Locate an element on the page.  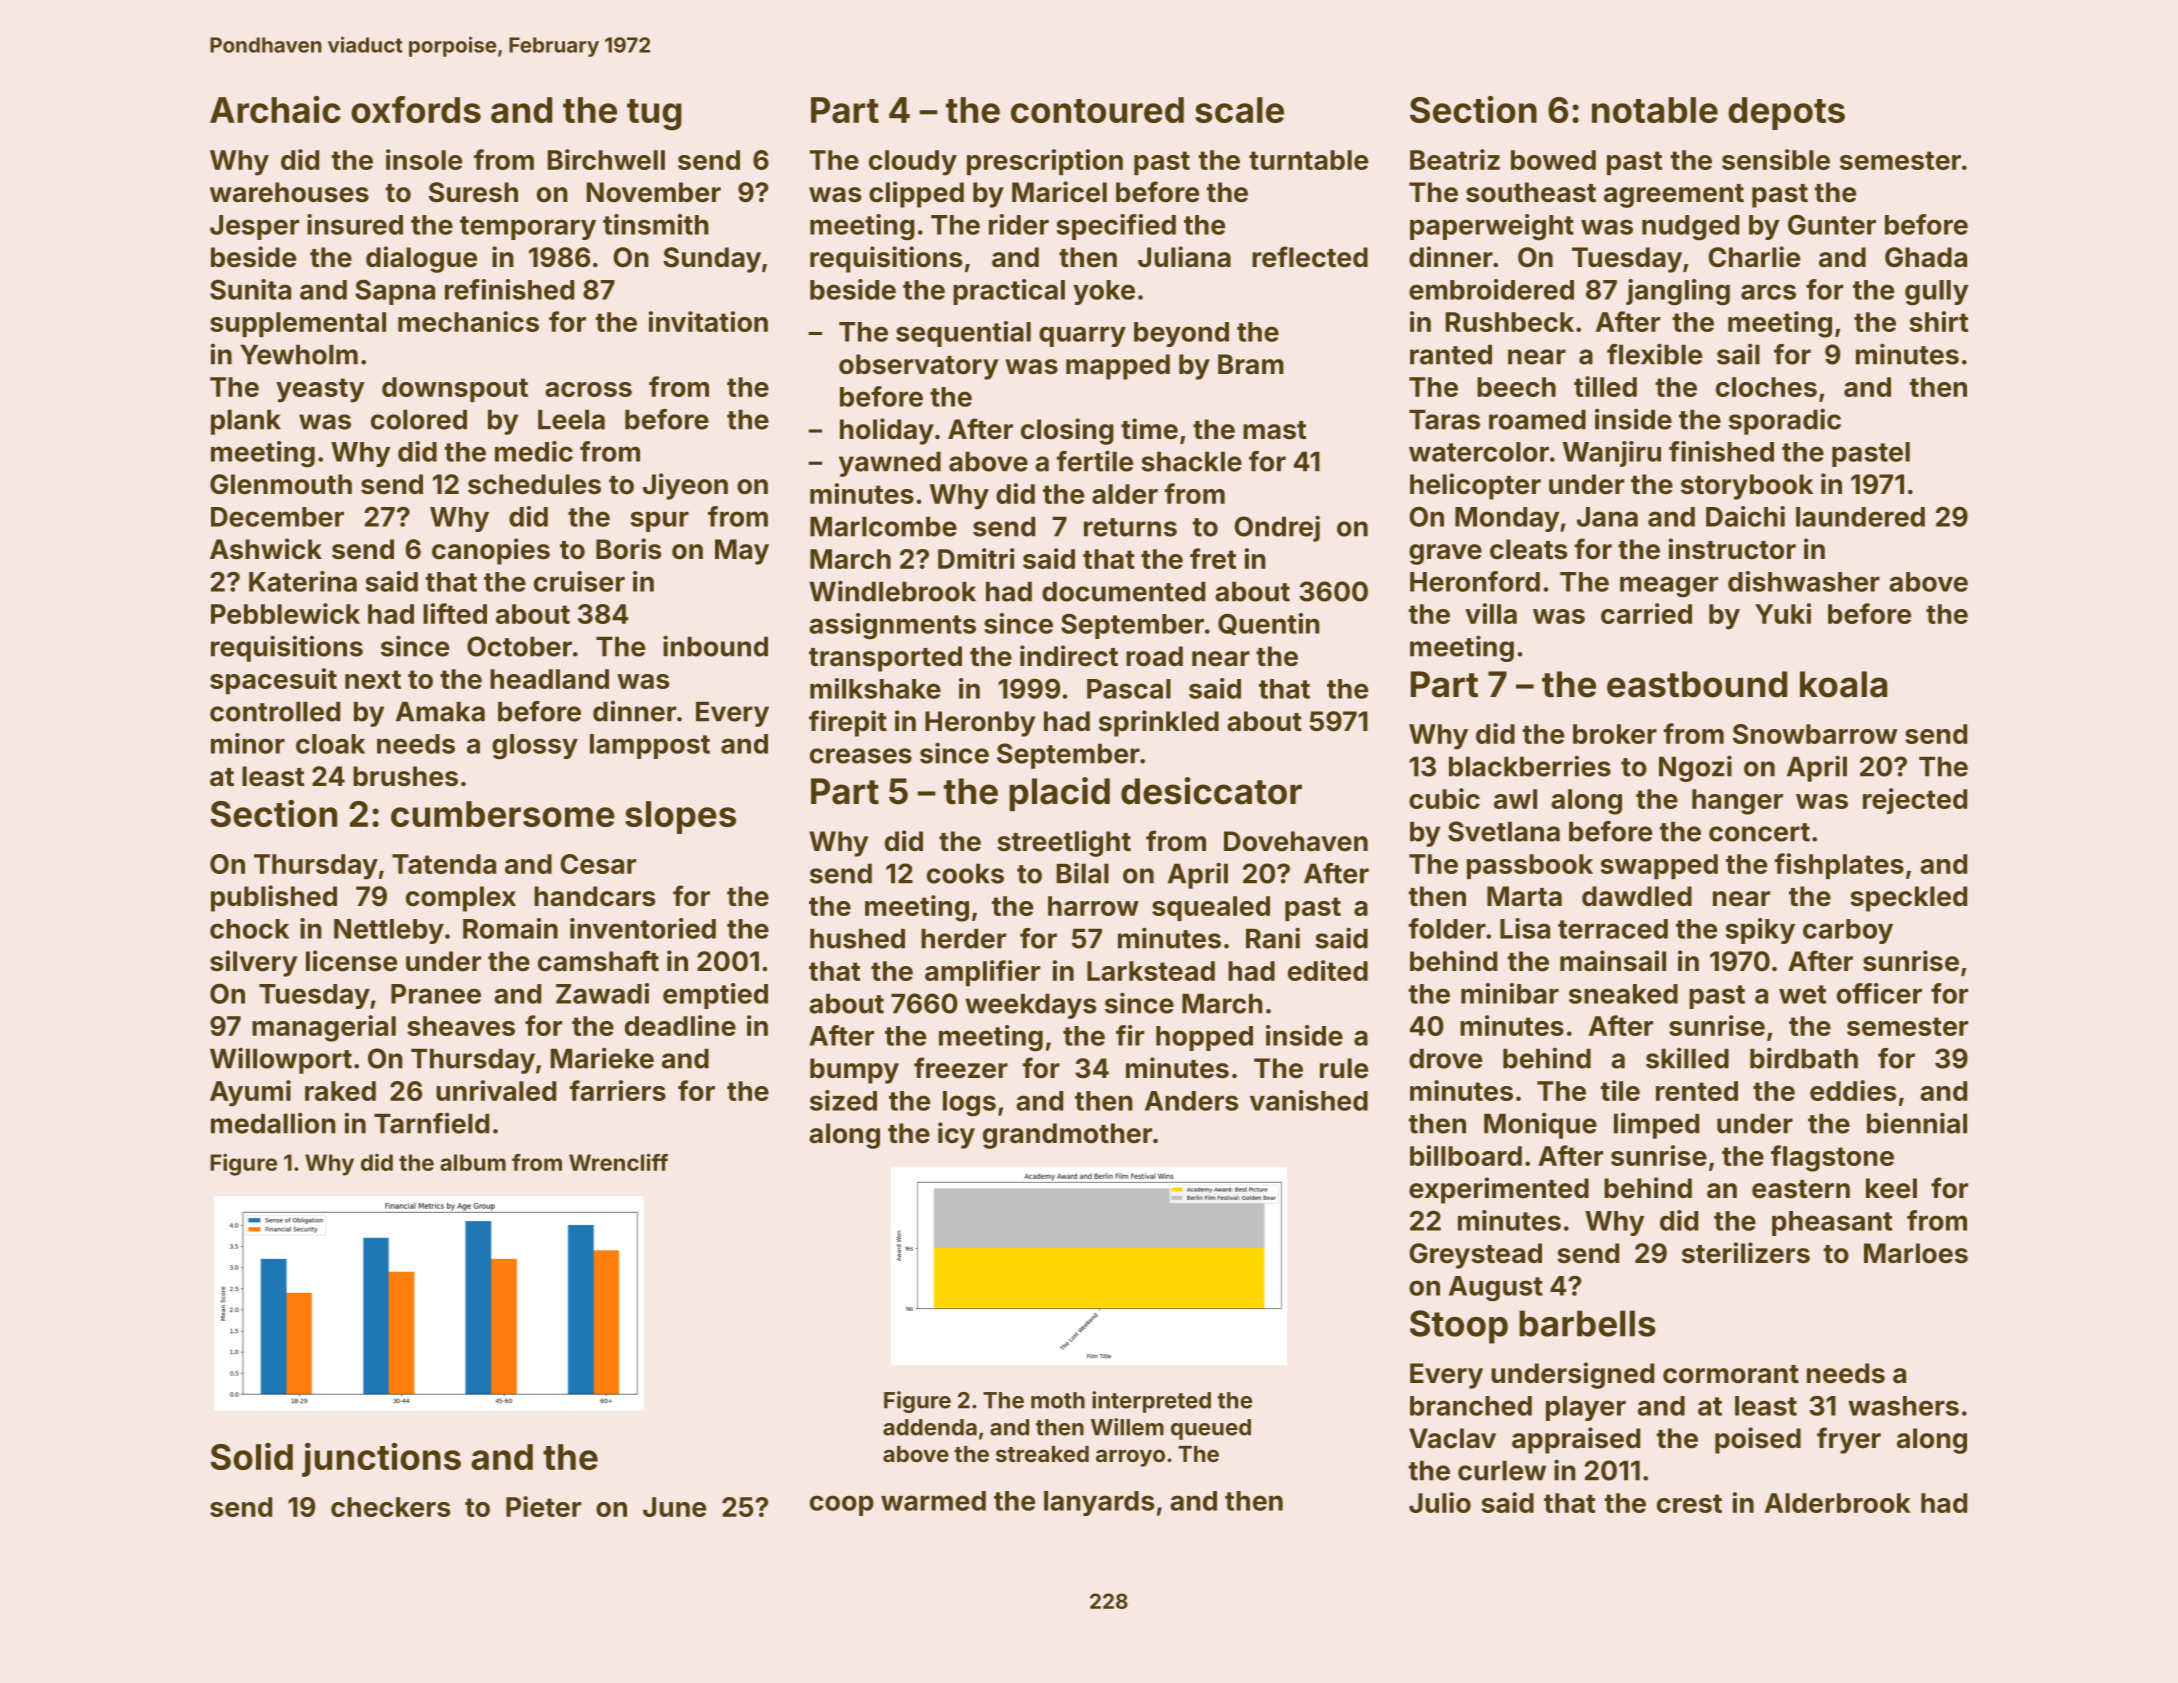
warehouses is located at coordinates (289, 192).
